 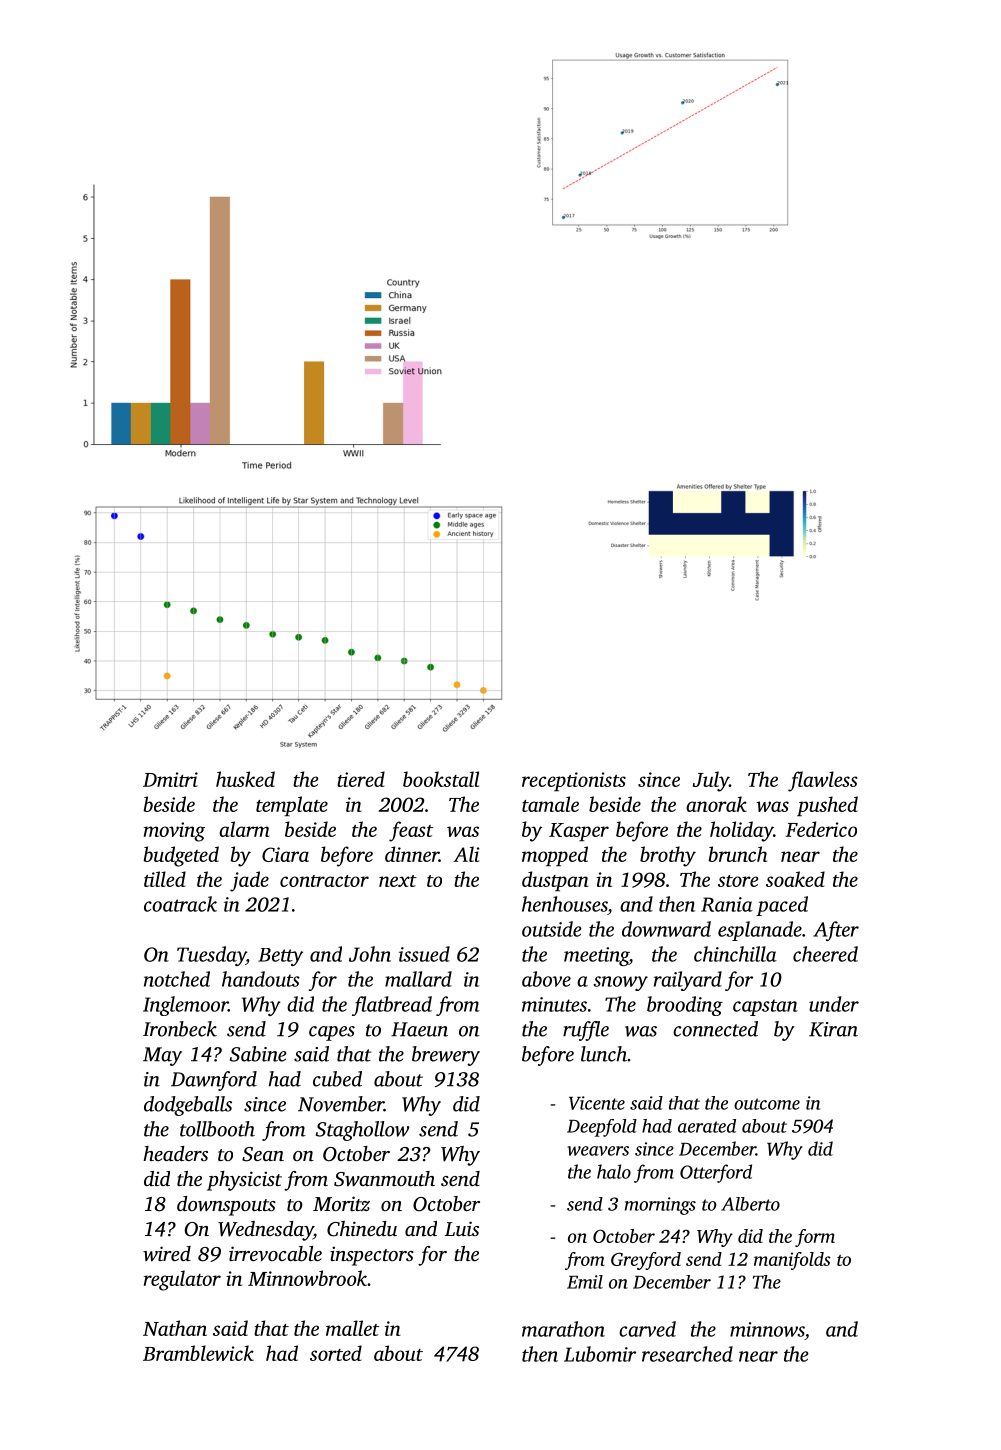 What do you see at coordinates (563, 1329) in the screenshot?
I see `marathon` at bounding box center [563, 1329].
